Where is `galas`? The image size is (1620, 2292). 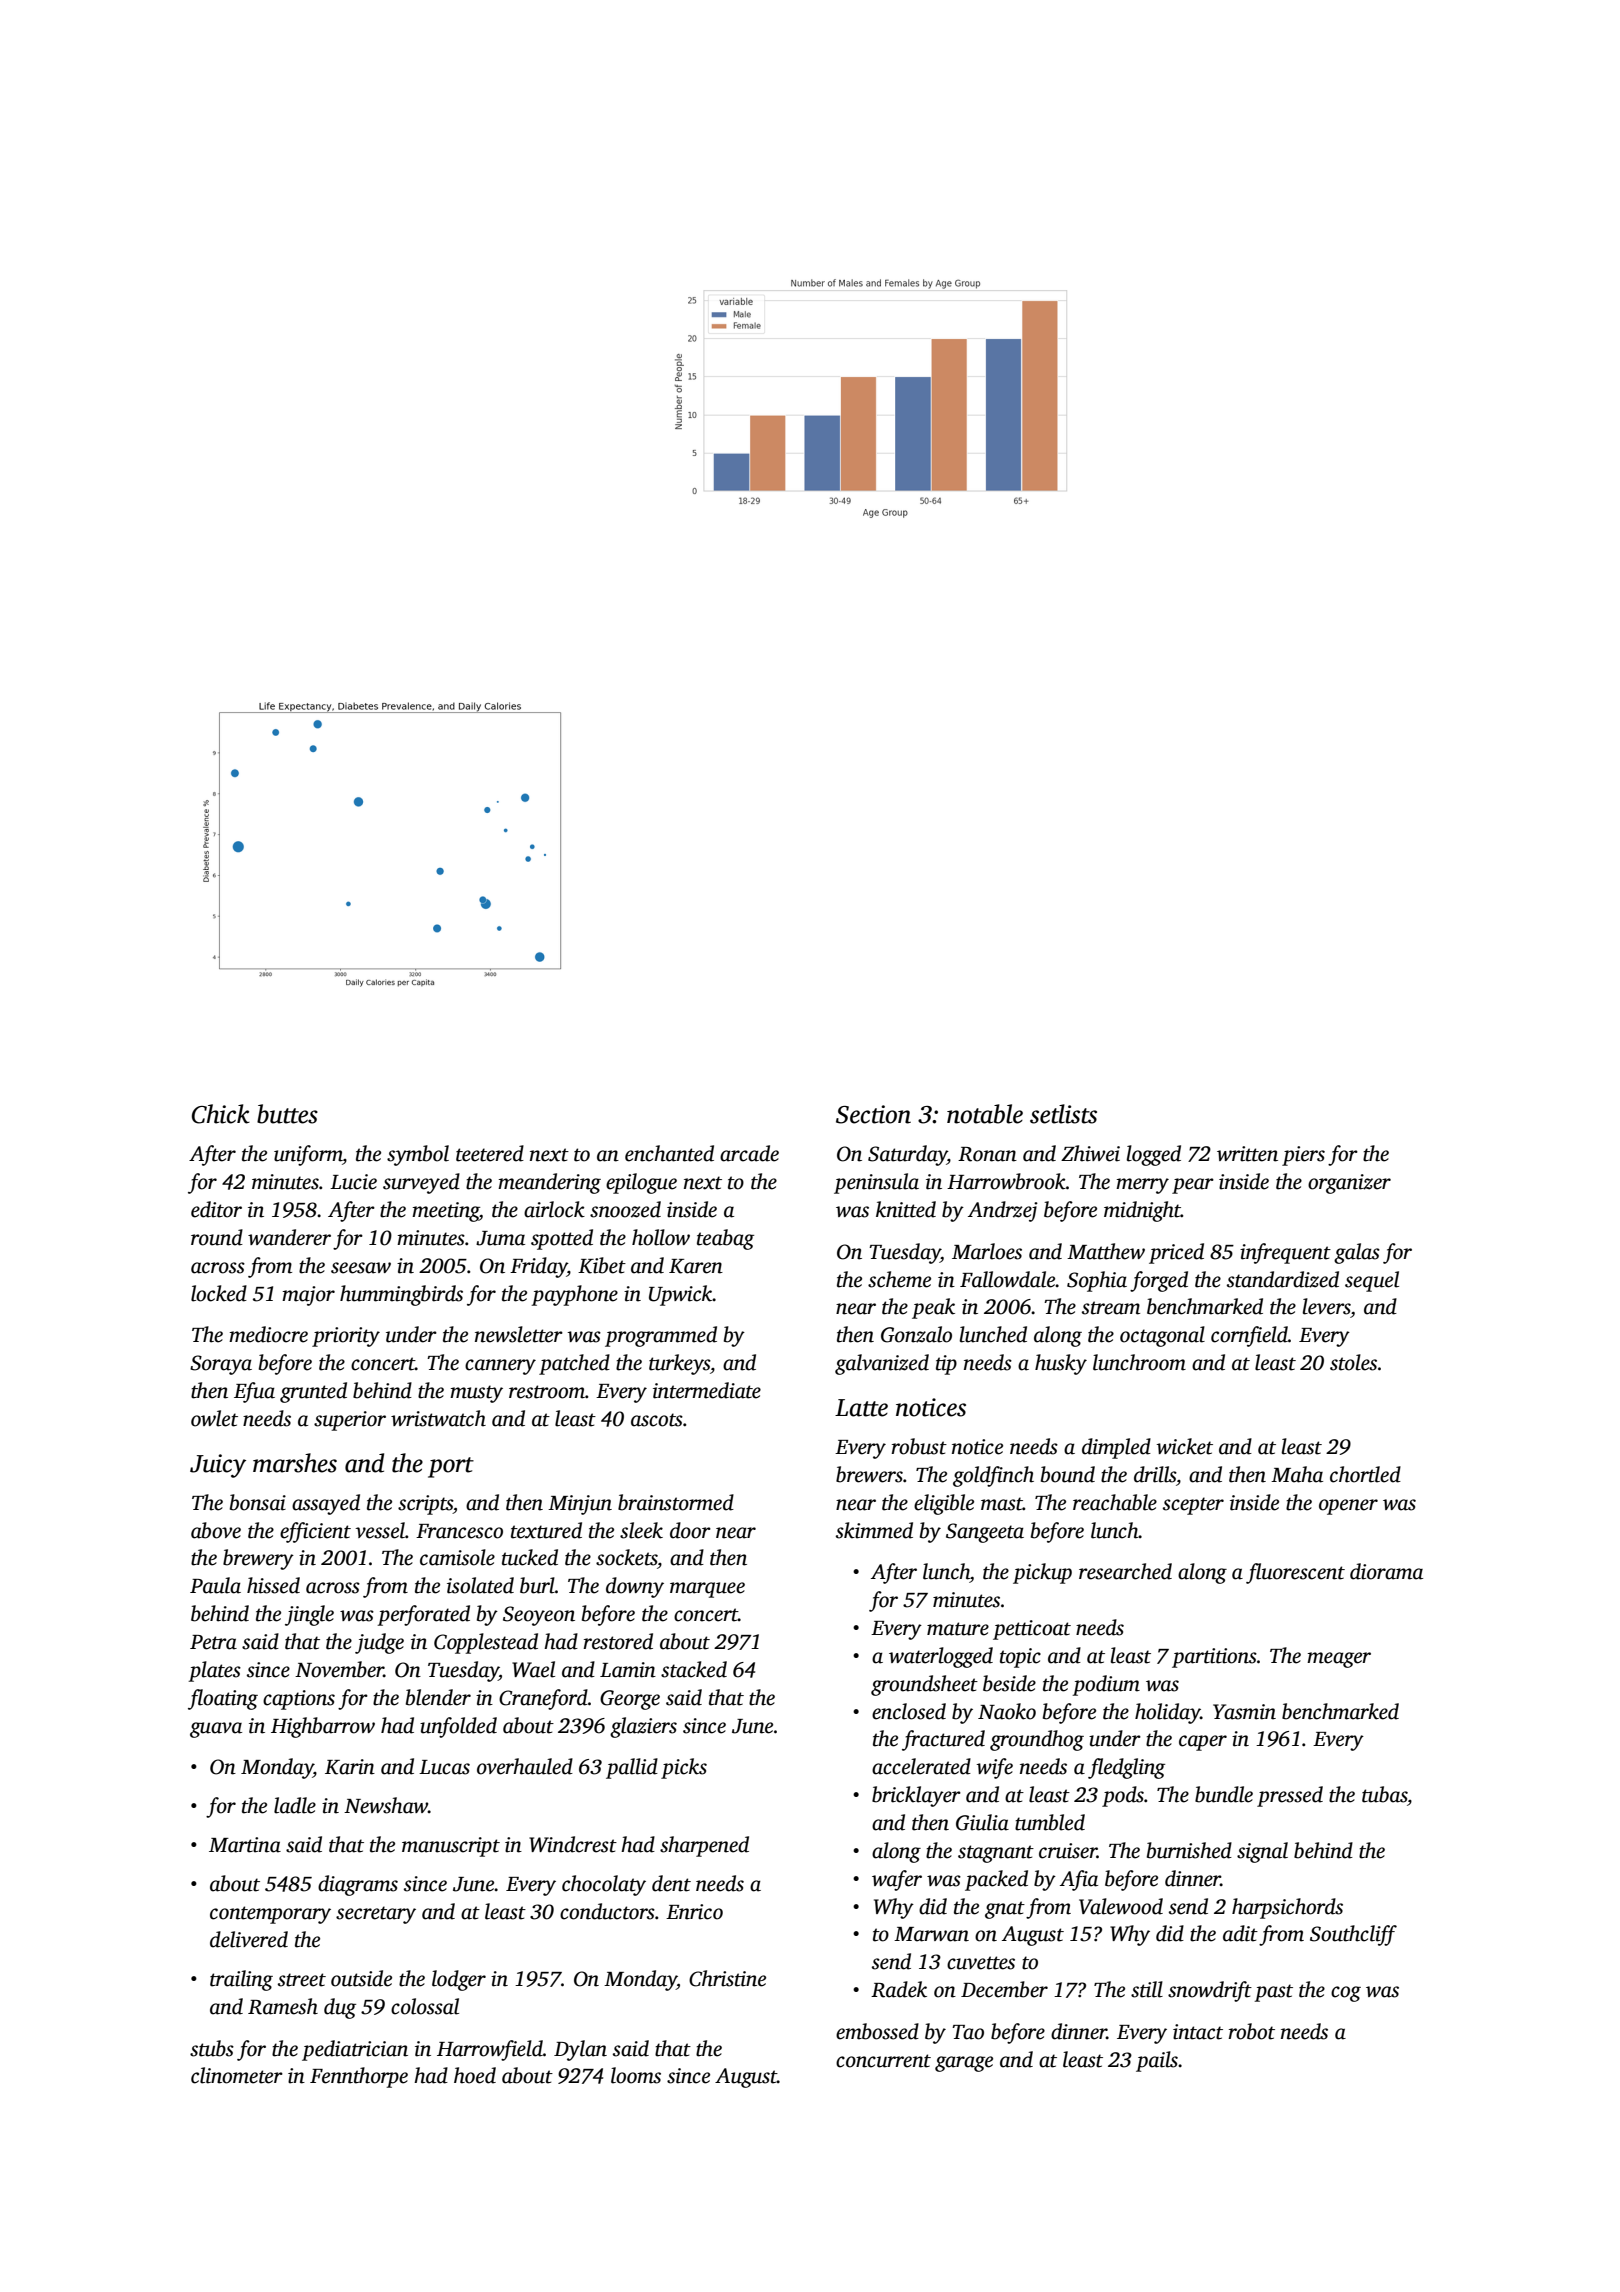
galas is located at coordinates (1357, 1253).
